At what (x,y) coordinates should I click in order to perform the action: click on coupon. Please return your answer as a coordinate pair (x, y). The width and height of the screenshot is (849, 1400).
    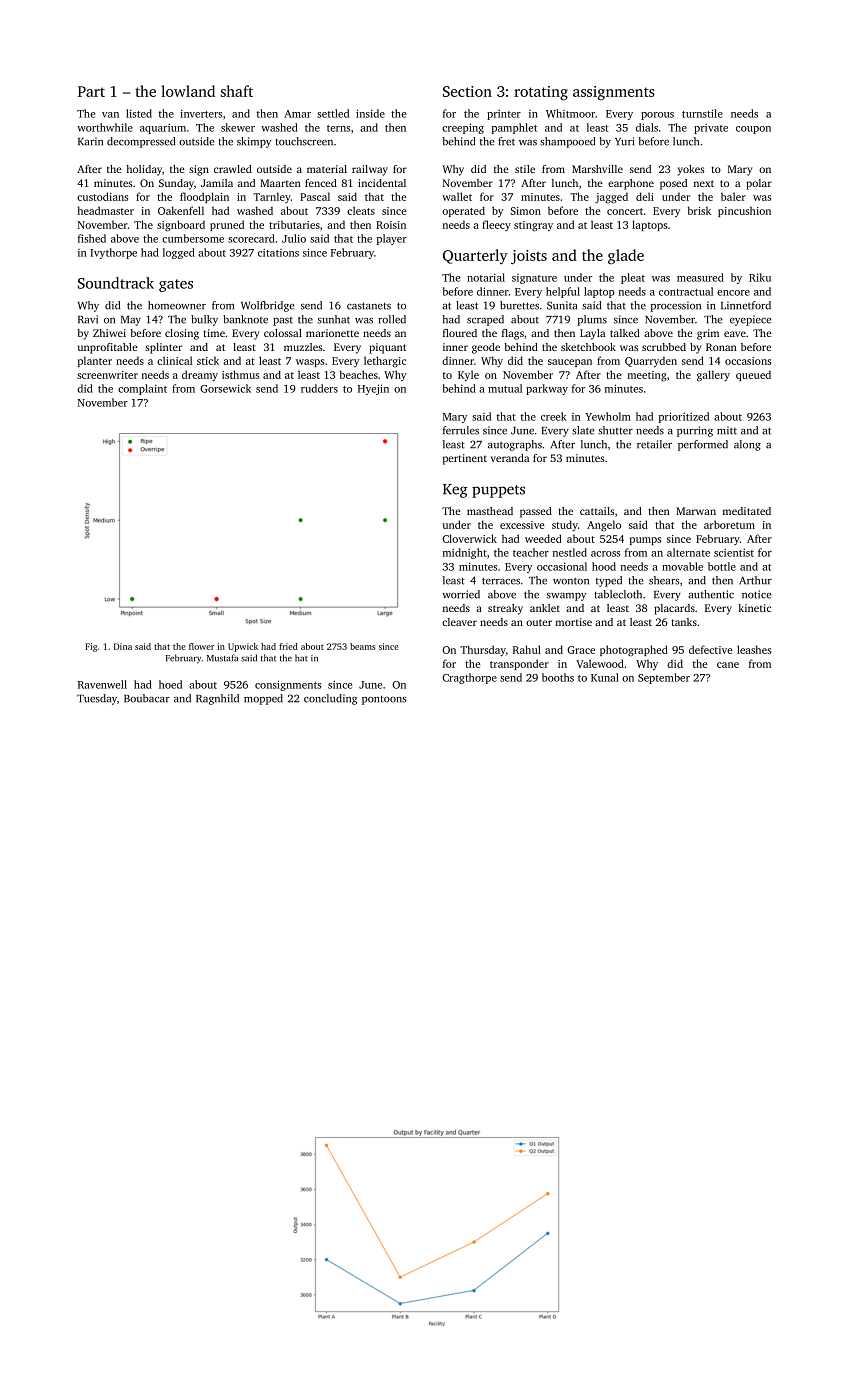
    Looking at the image, I should click on (753, 130).
